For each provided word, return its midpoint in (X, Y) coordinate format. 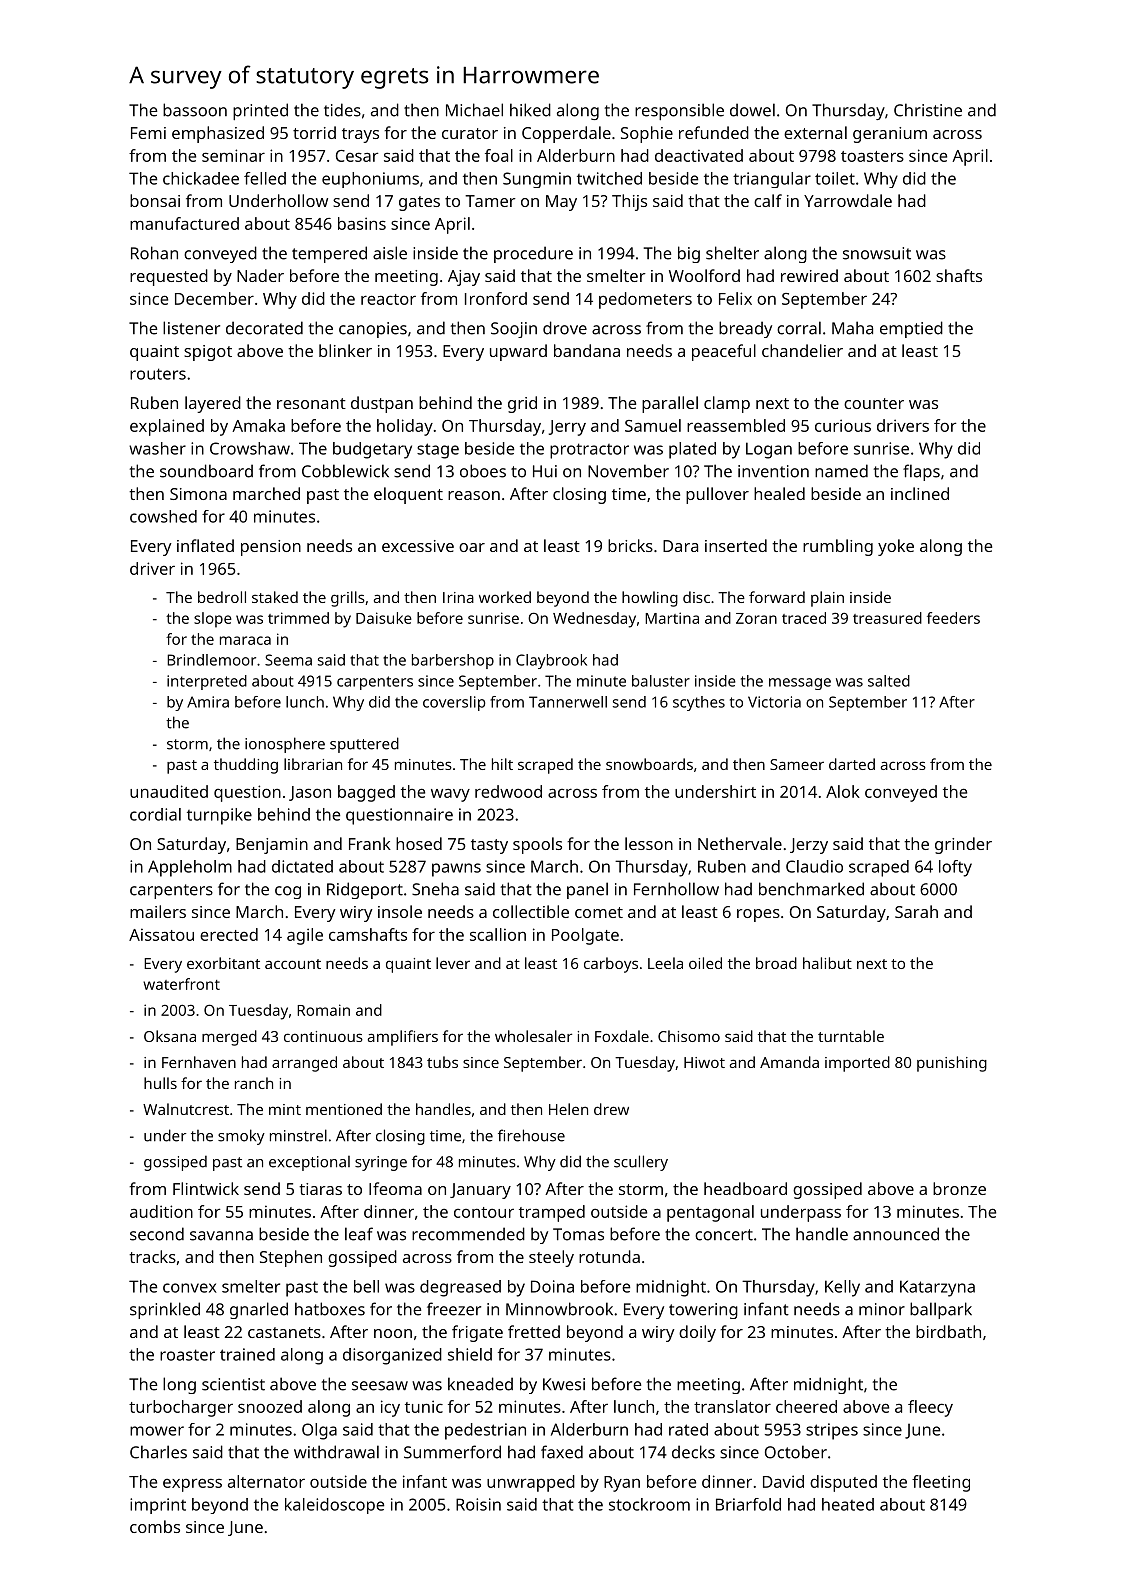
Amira (208, 702)
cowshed (163, 516)
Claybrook (551, 661)
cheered (806, 1406)
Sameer (797, 764)
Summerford (452, 1452)
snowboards (649, 764)
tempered (329, 254)
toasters (872, 156)
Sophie (647, 134)
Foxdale (622, 1036)
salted (889, 681)
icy (390, 1408)
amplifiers (403, 1038)
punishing (952, 1064)
